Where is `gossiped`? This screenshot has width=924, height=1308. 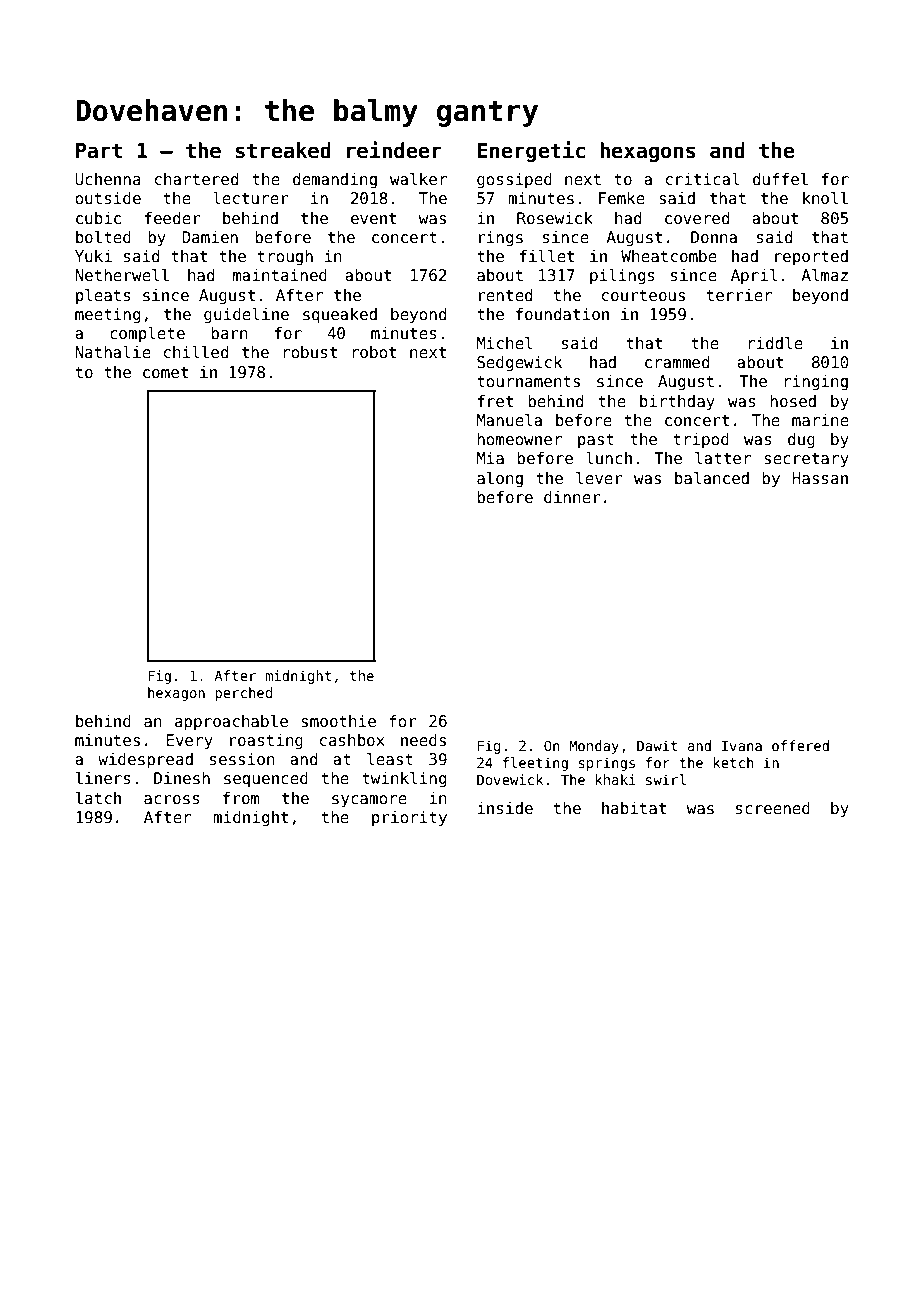
gossiped is located at coordinates (514, 180).
